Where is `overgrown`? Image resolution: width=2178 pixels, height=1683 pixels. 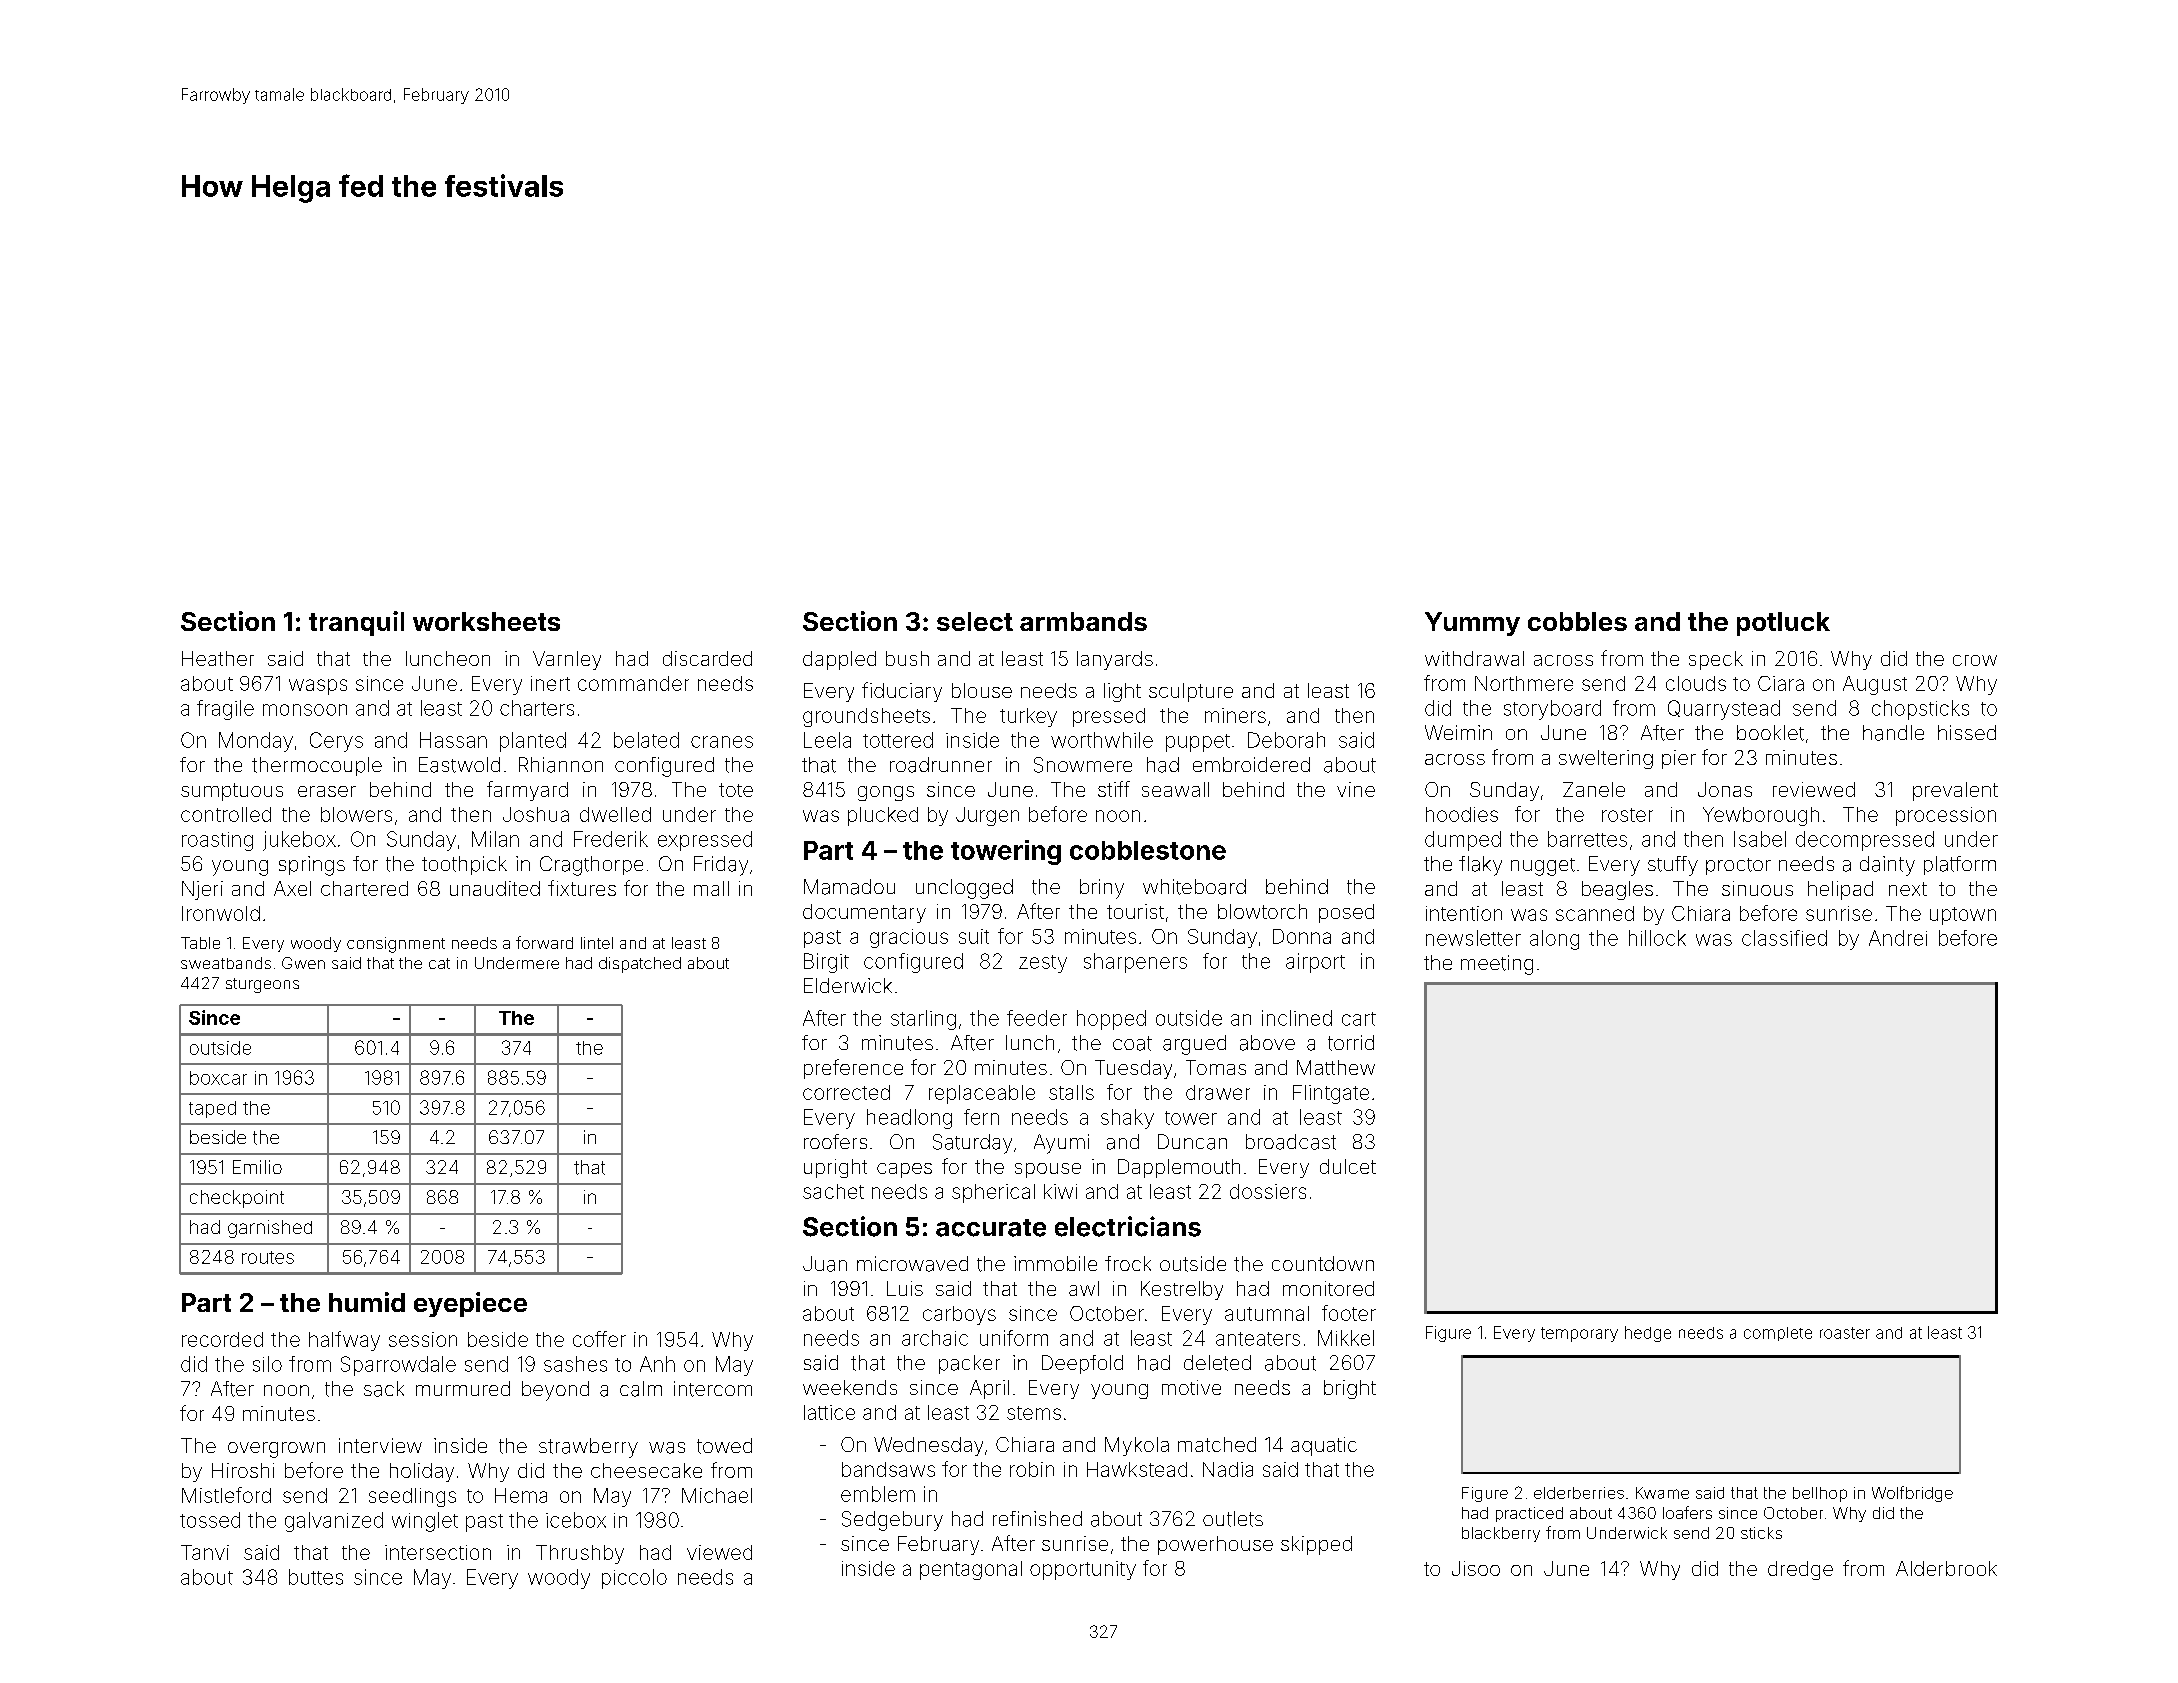
overgrown is located at coordinates (276, 1450).
